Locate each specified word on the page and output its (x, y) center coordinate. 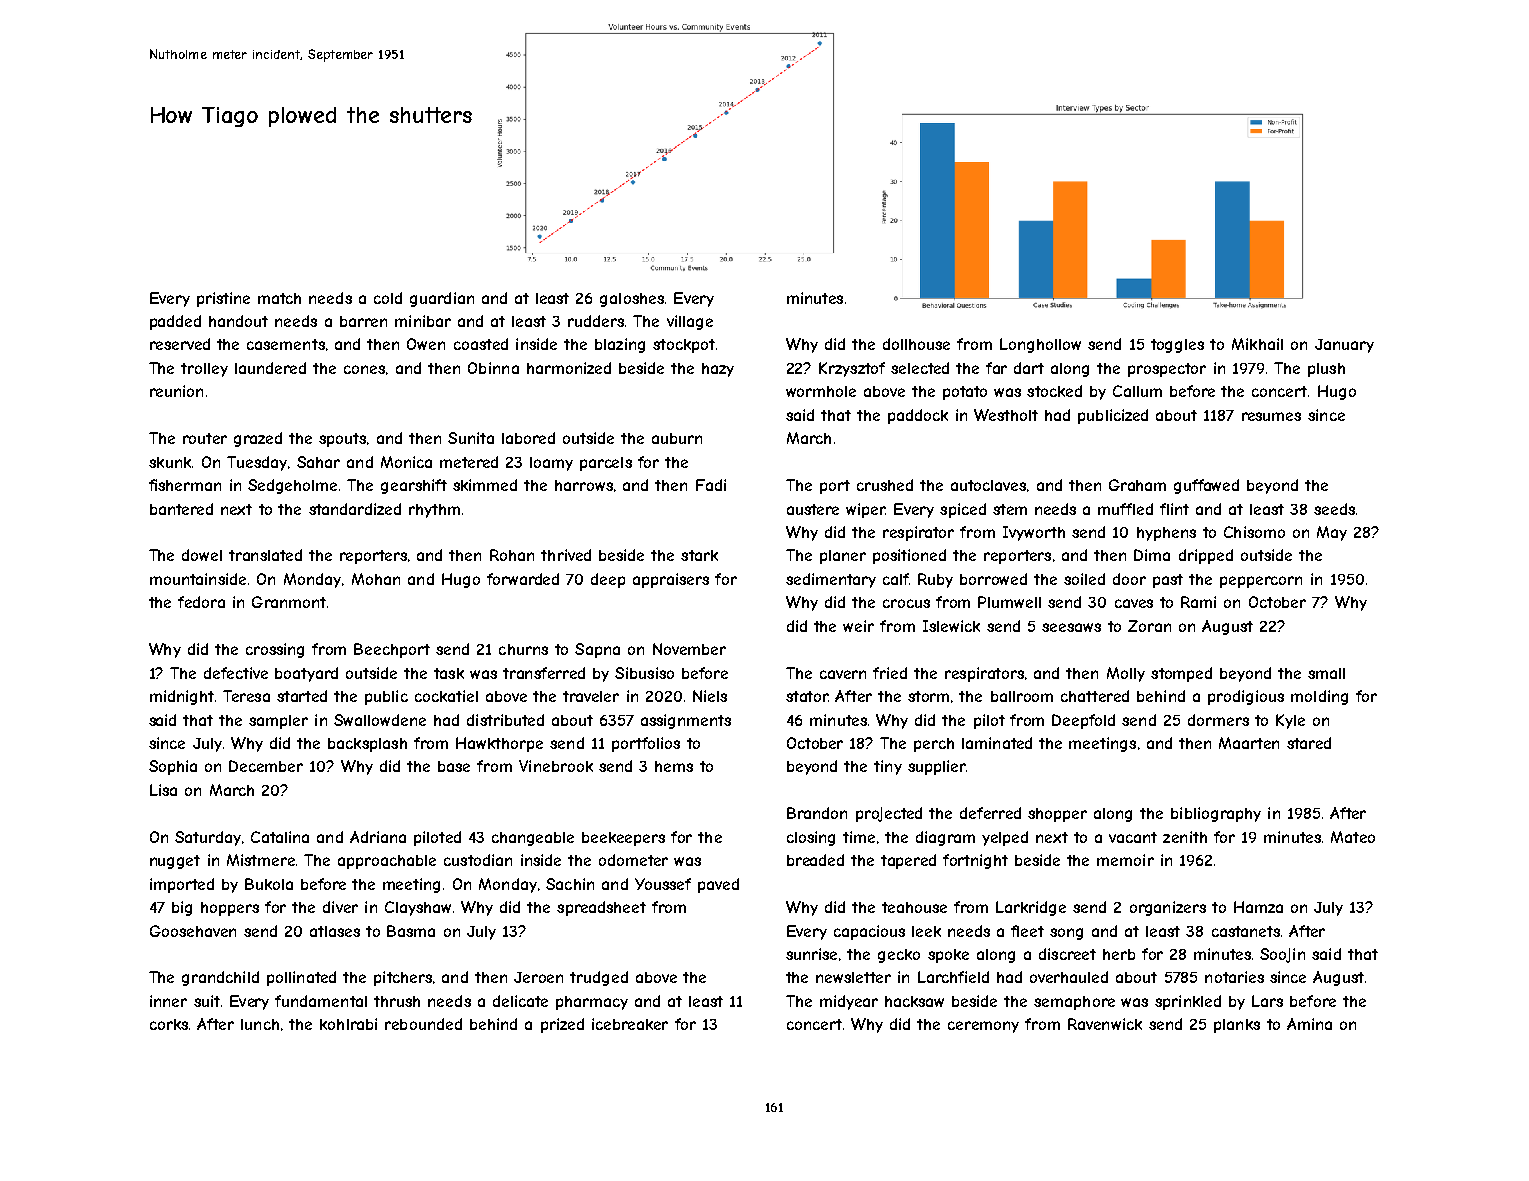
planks (1237, 1026)
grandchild (220, 978)
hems (674, 766)
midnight (182, 697)
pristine (223, 299)
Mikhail (1257, 344)
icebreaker (630, 1024)
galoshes (632, 300)
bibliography (1216, 814)
